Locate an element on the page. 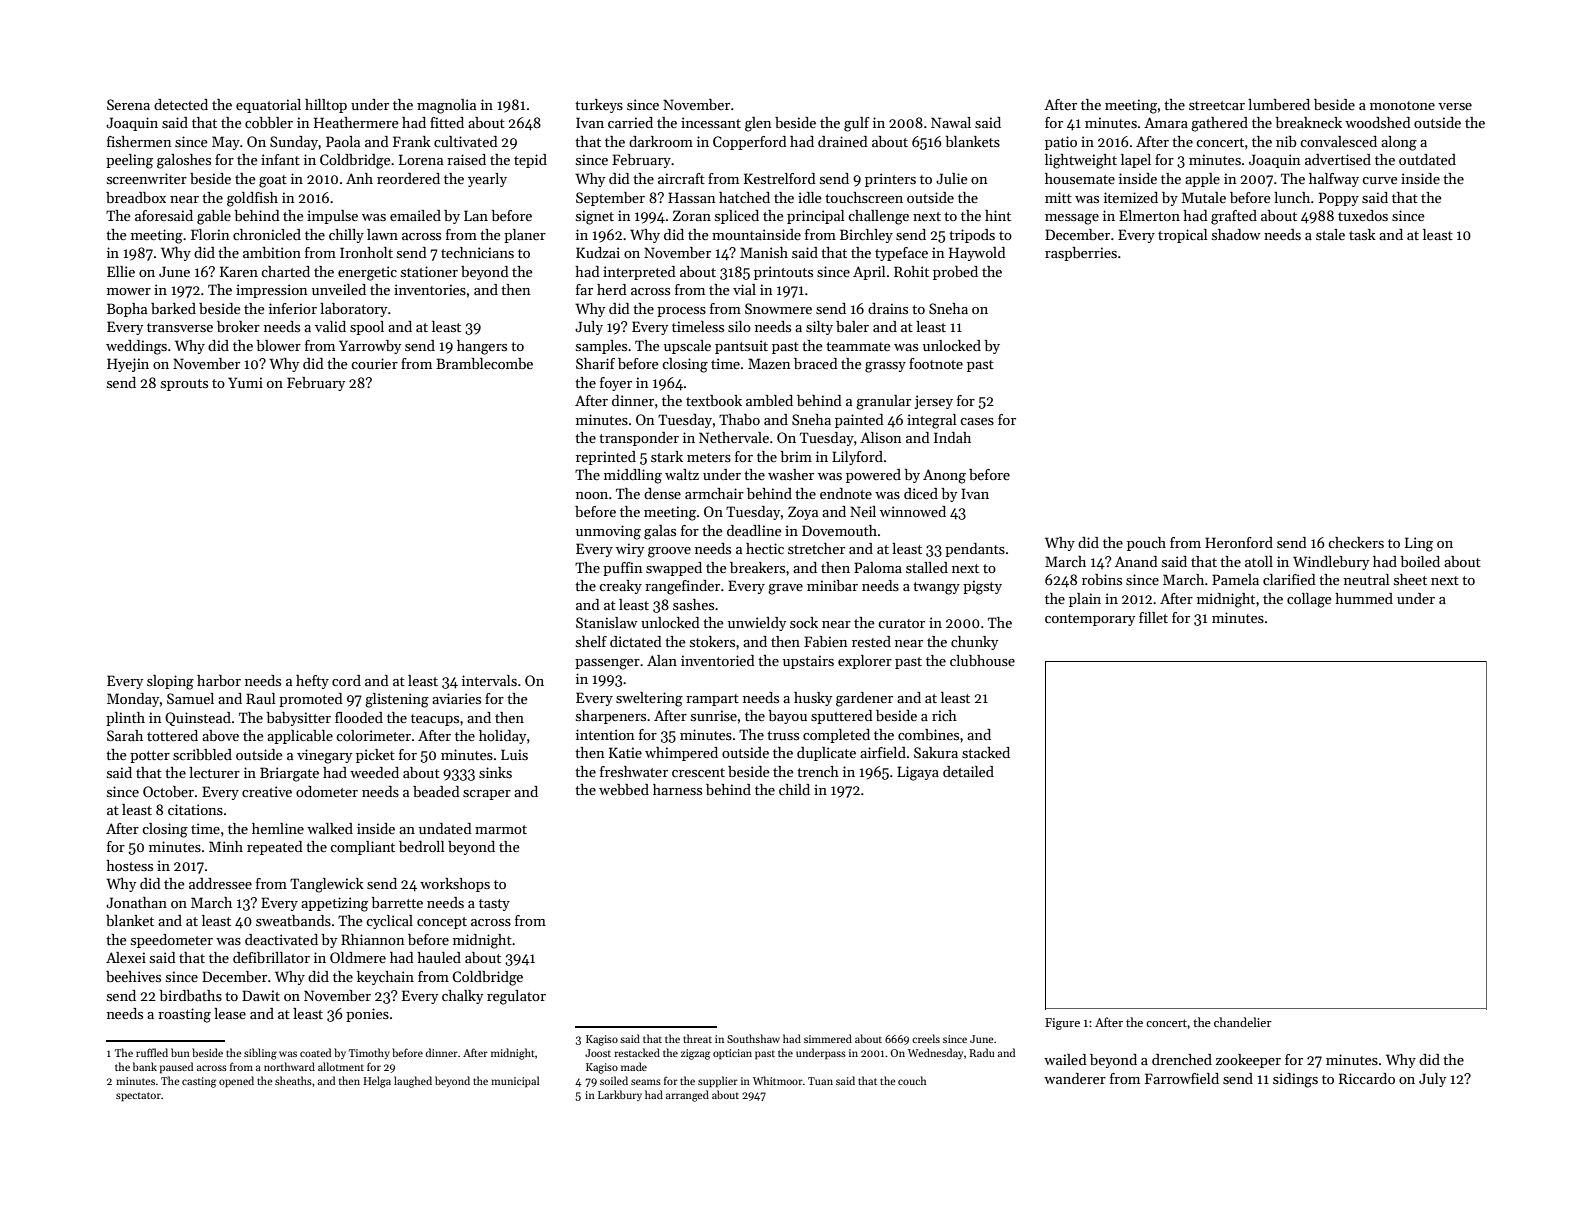 This image has width=1593, height=1231. Ellie is located at coordinates (121, 271).
